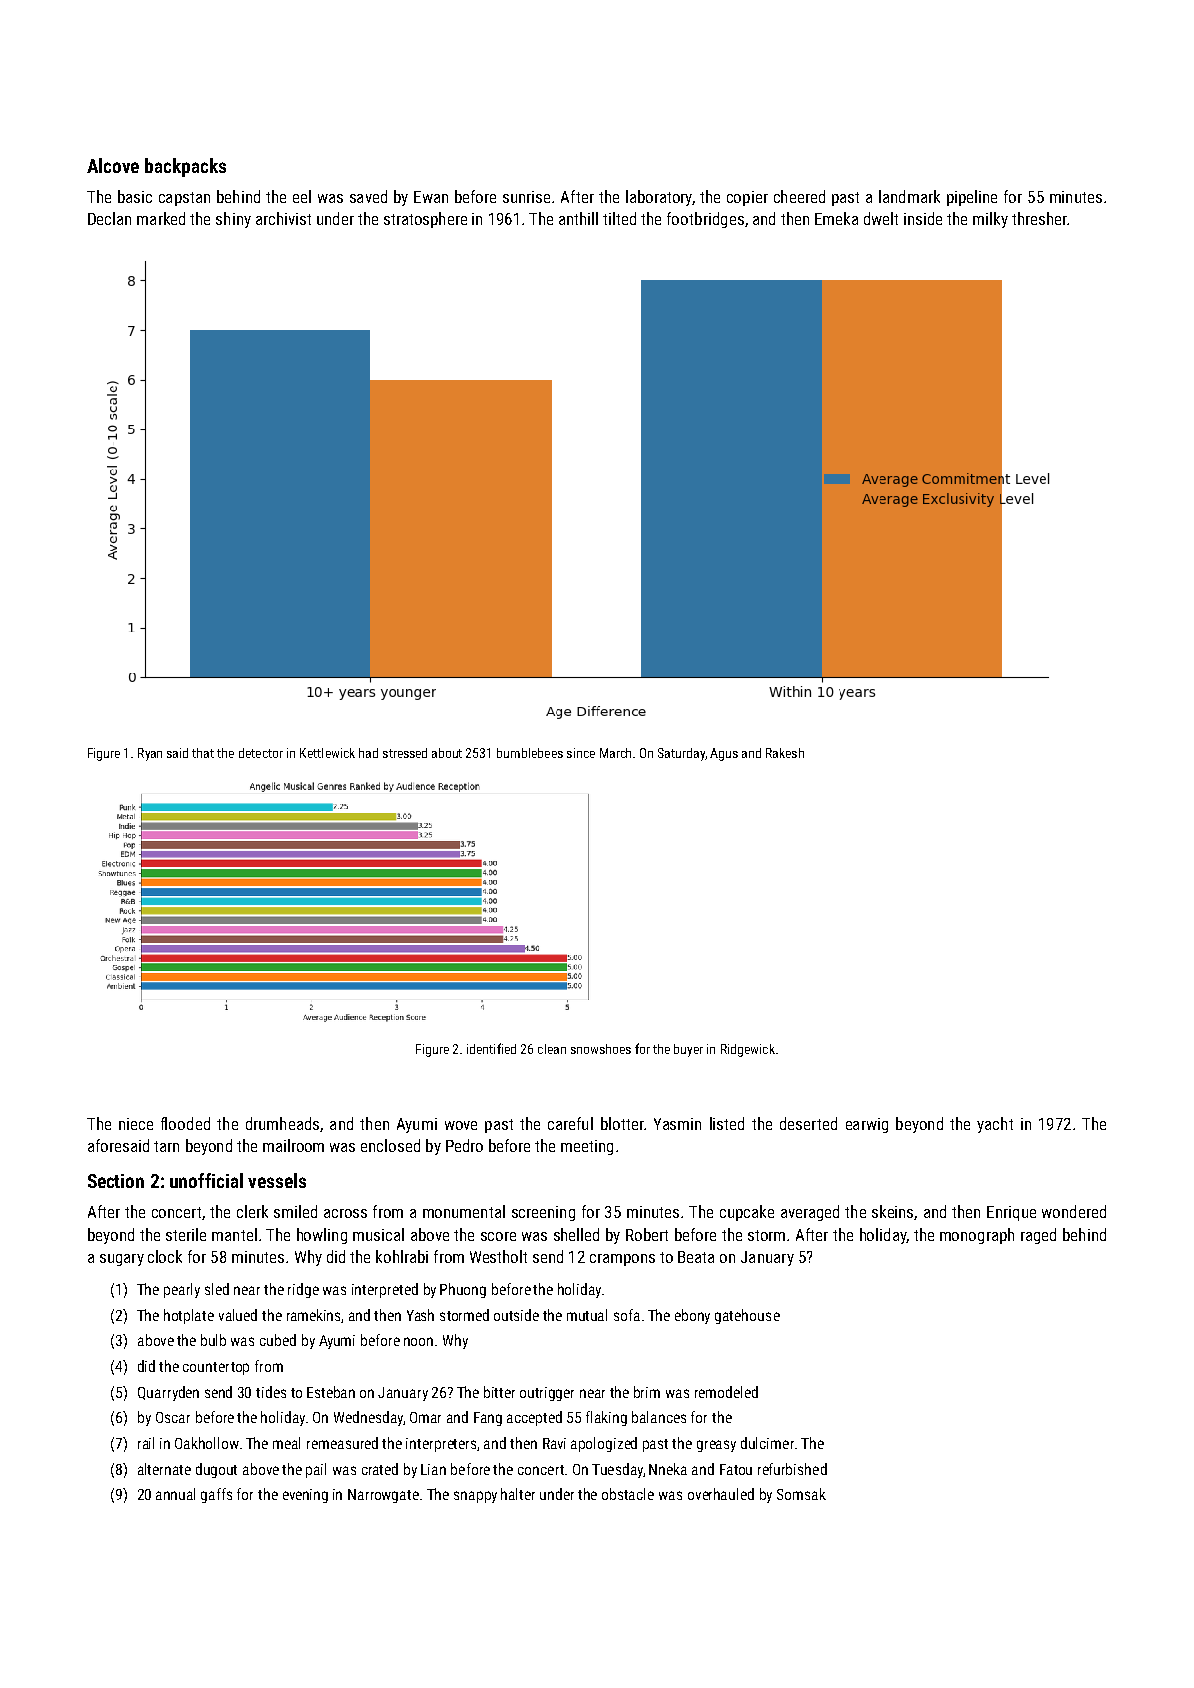  What do you see at coordinates (1011, 1213) in the screenshot?
I see `Enrique` at bounding box center [1011, 1213].
